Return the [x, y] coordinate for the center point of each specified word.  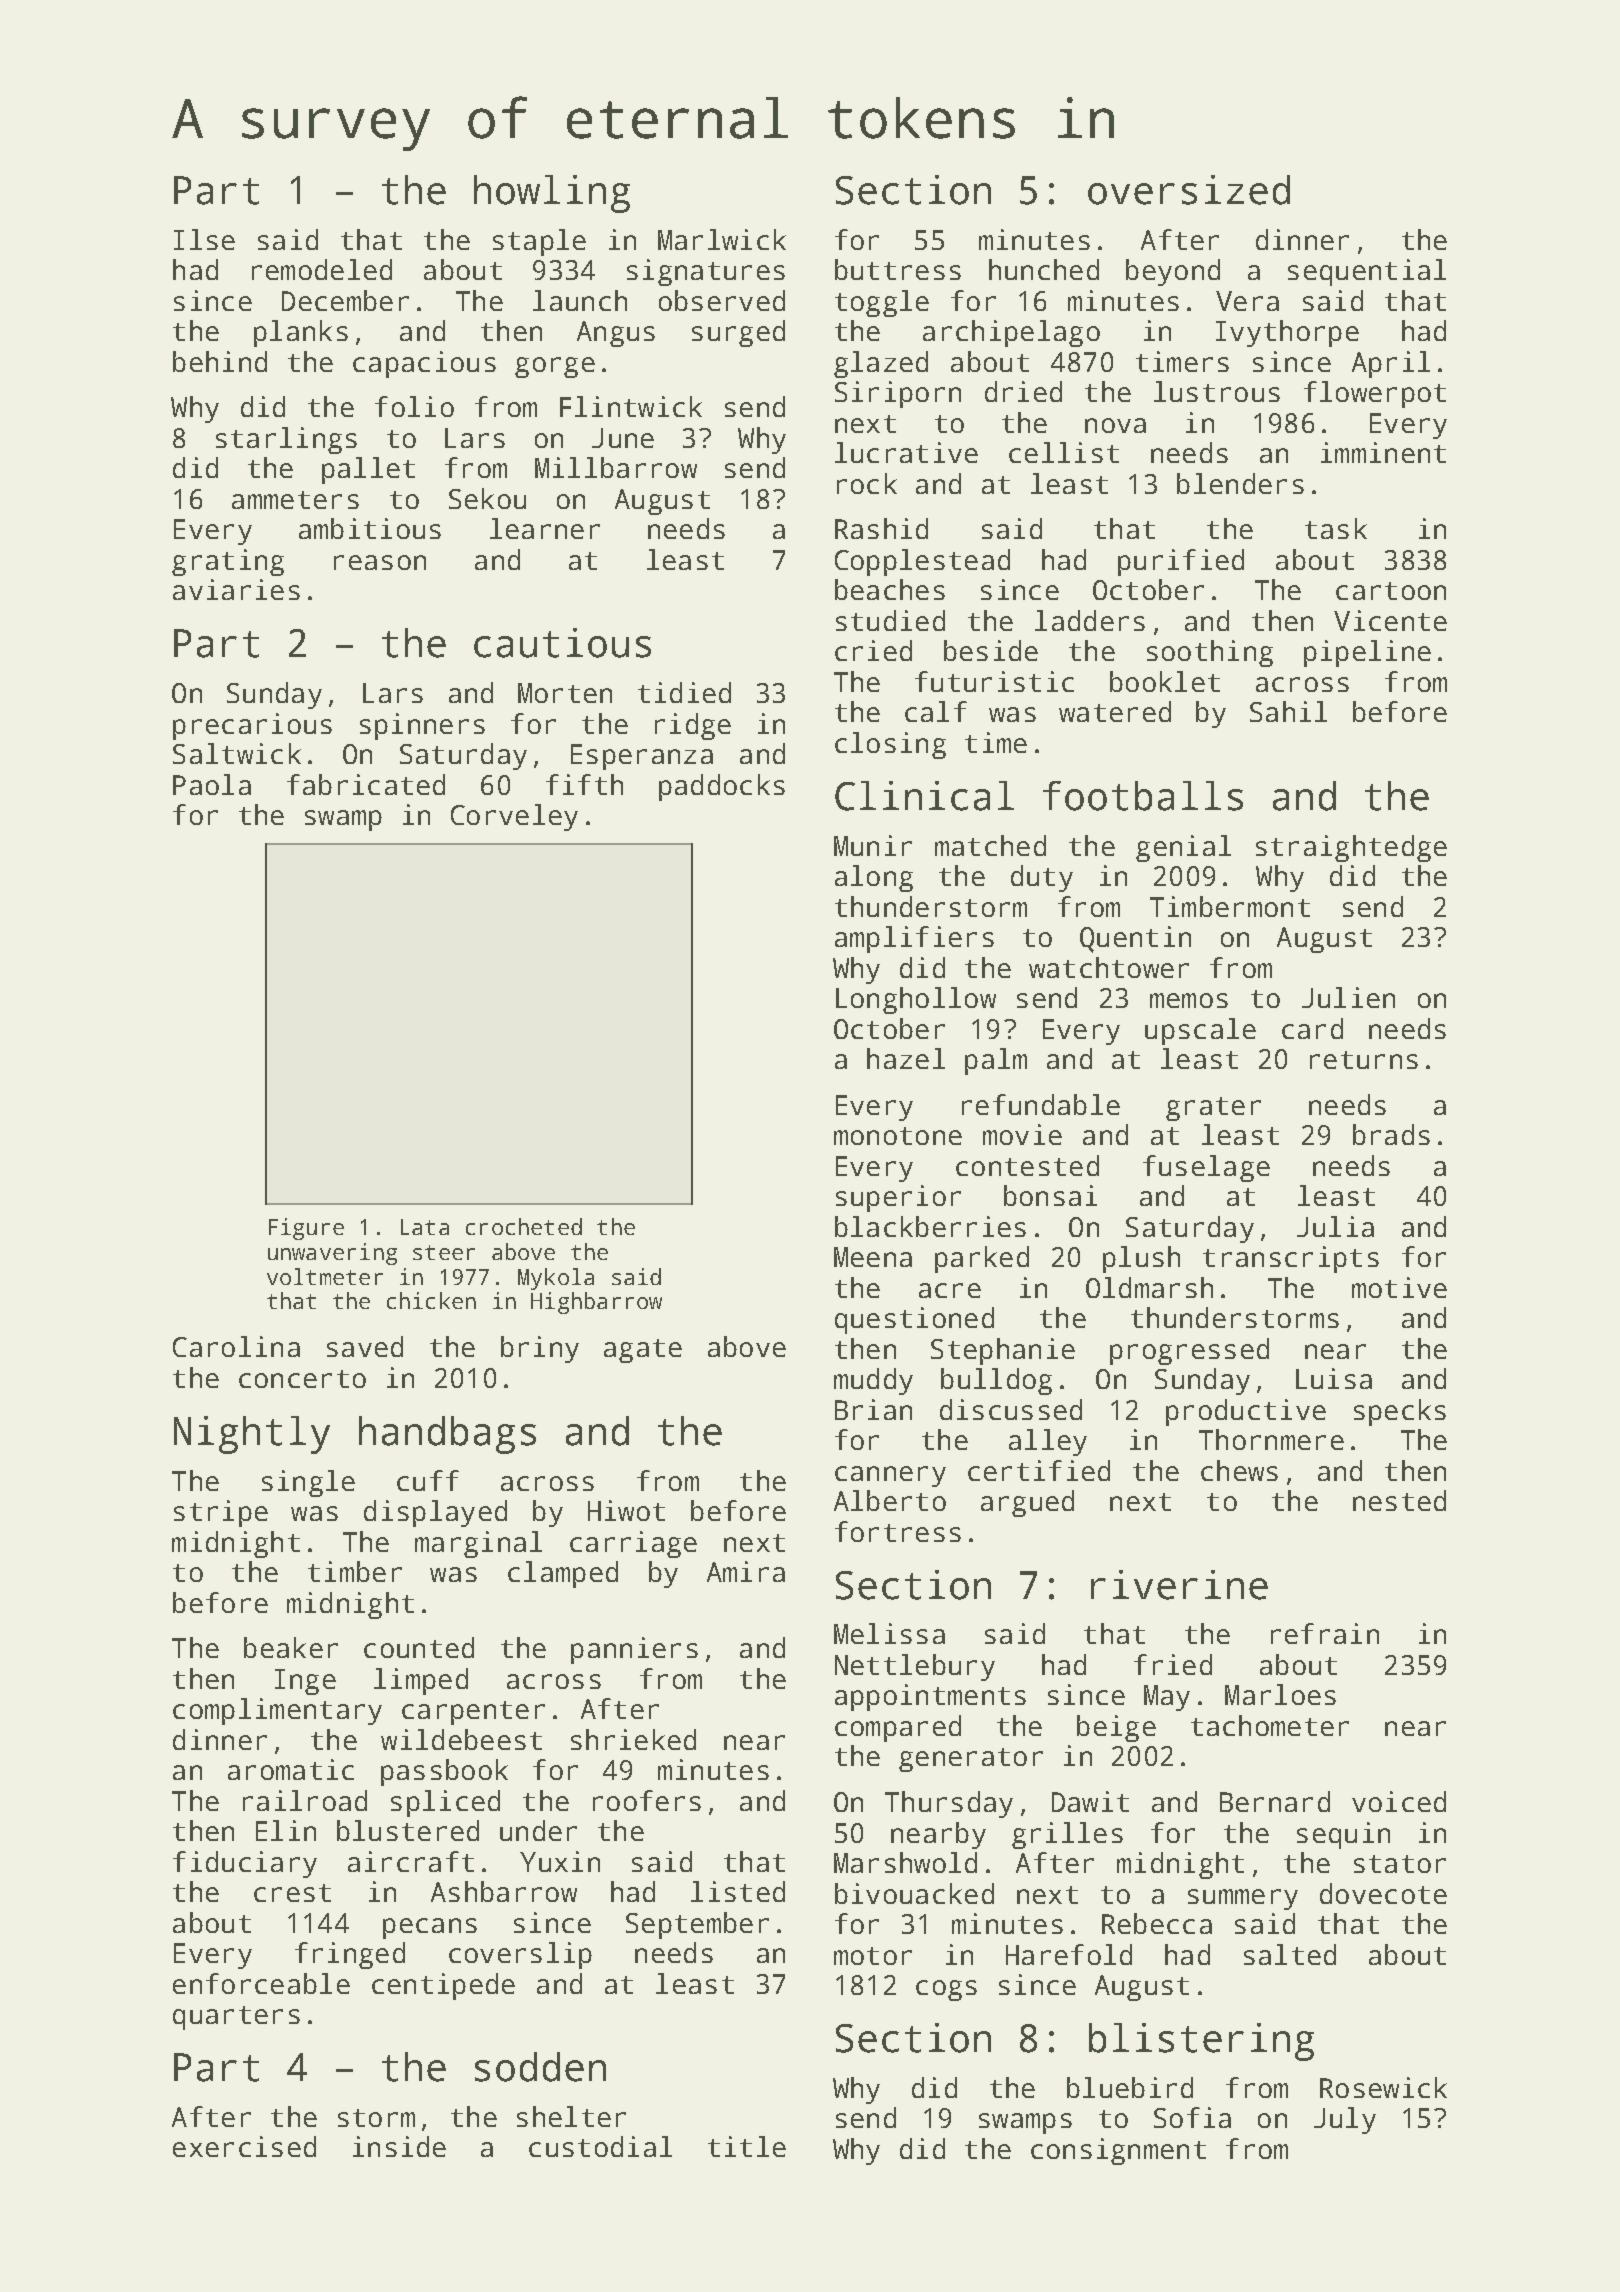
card [1312, 1028]
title [747, 2146]
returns [1364, 1060]
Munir [873, 845]
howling [552, 194]
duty [1042, 878]
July [1345, 2120]
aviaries [236, 589]
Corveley [514, 817]
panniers [634, 1650]
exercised [244, 2146]
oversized [1189, 190]
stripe [221, 1513]
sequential [1367, 272]
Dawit [1090, 1801]
